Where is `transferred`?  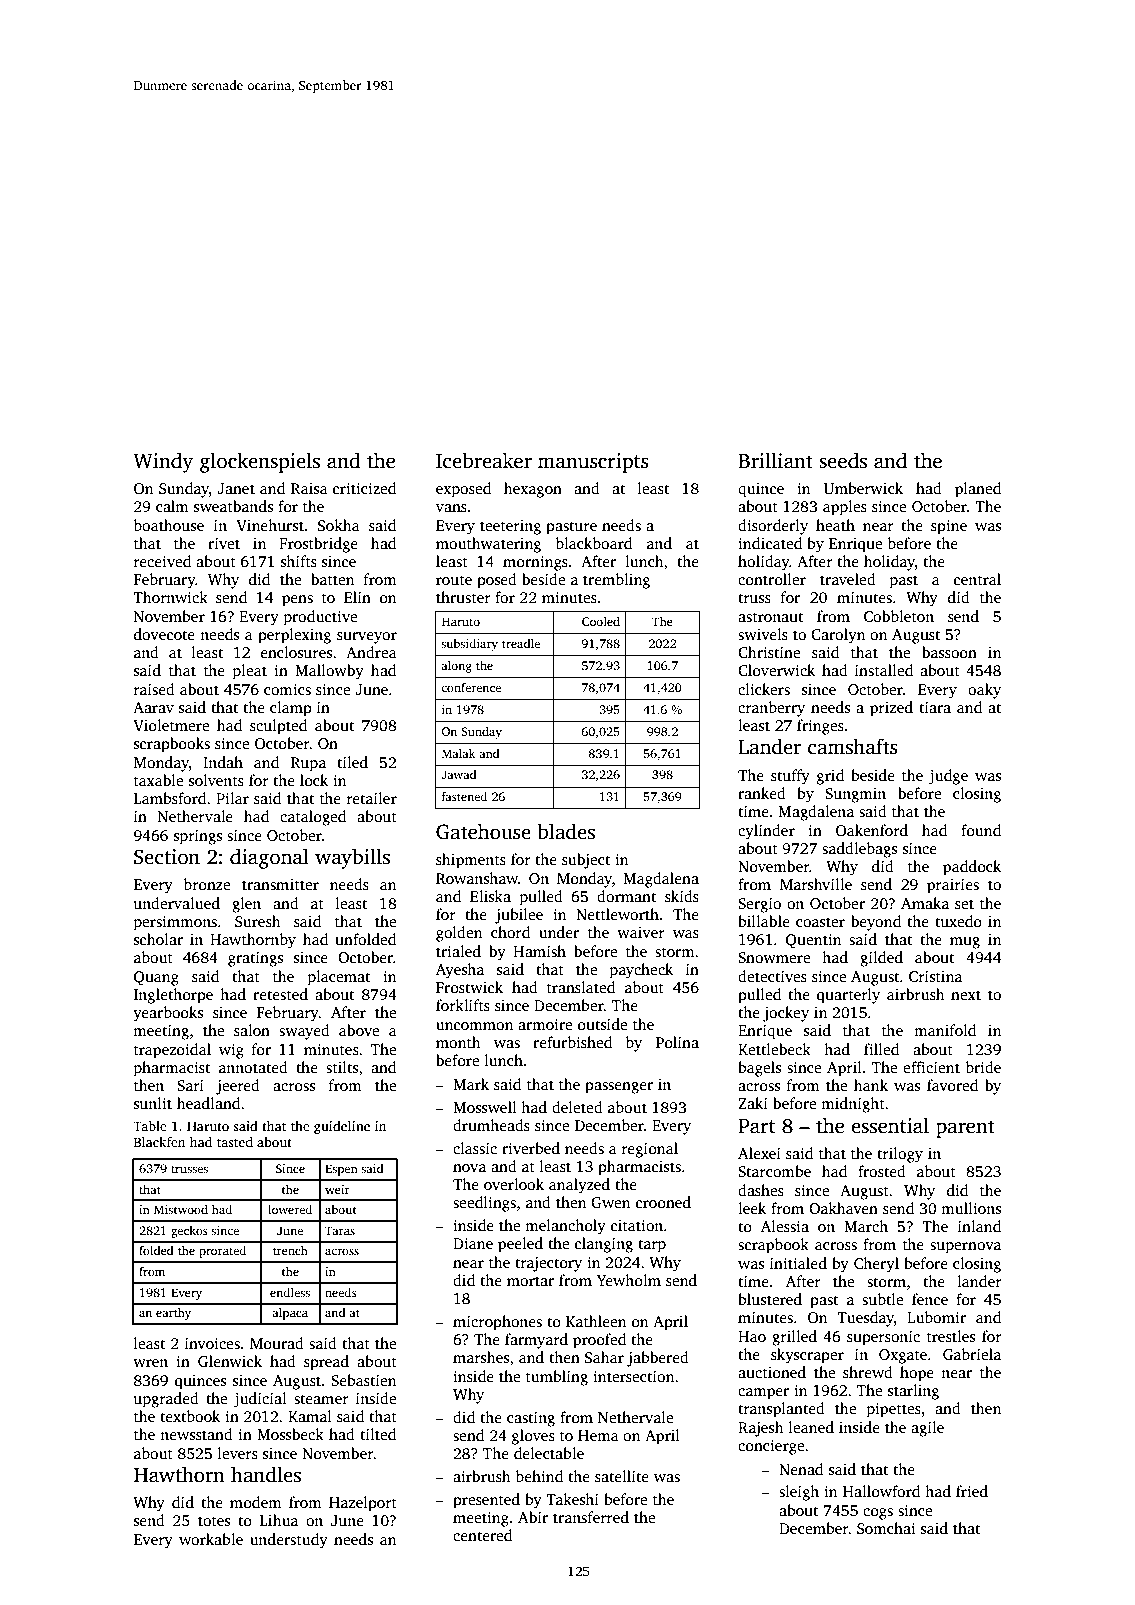
transferred is located at coordinates (591, 1517).
